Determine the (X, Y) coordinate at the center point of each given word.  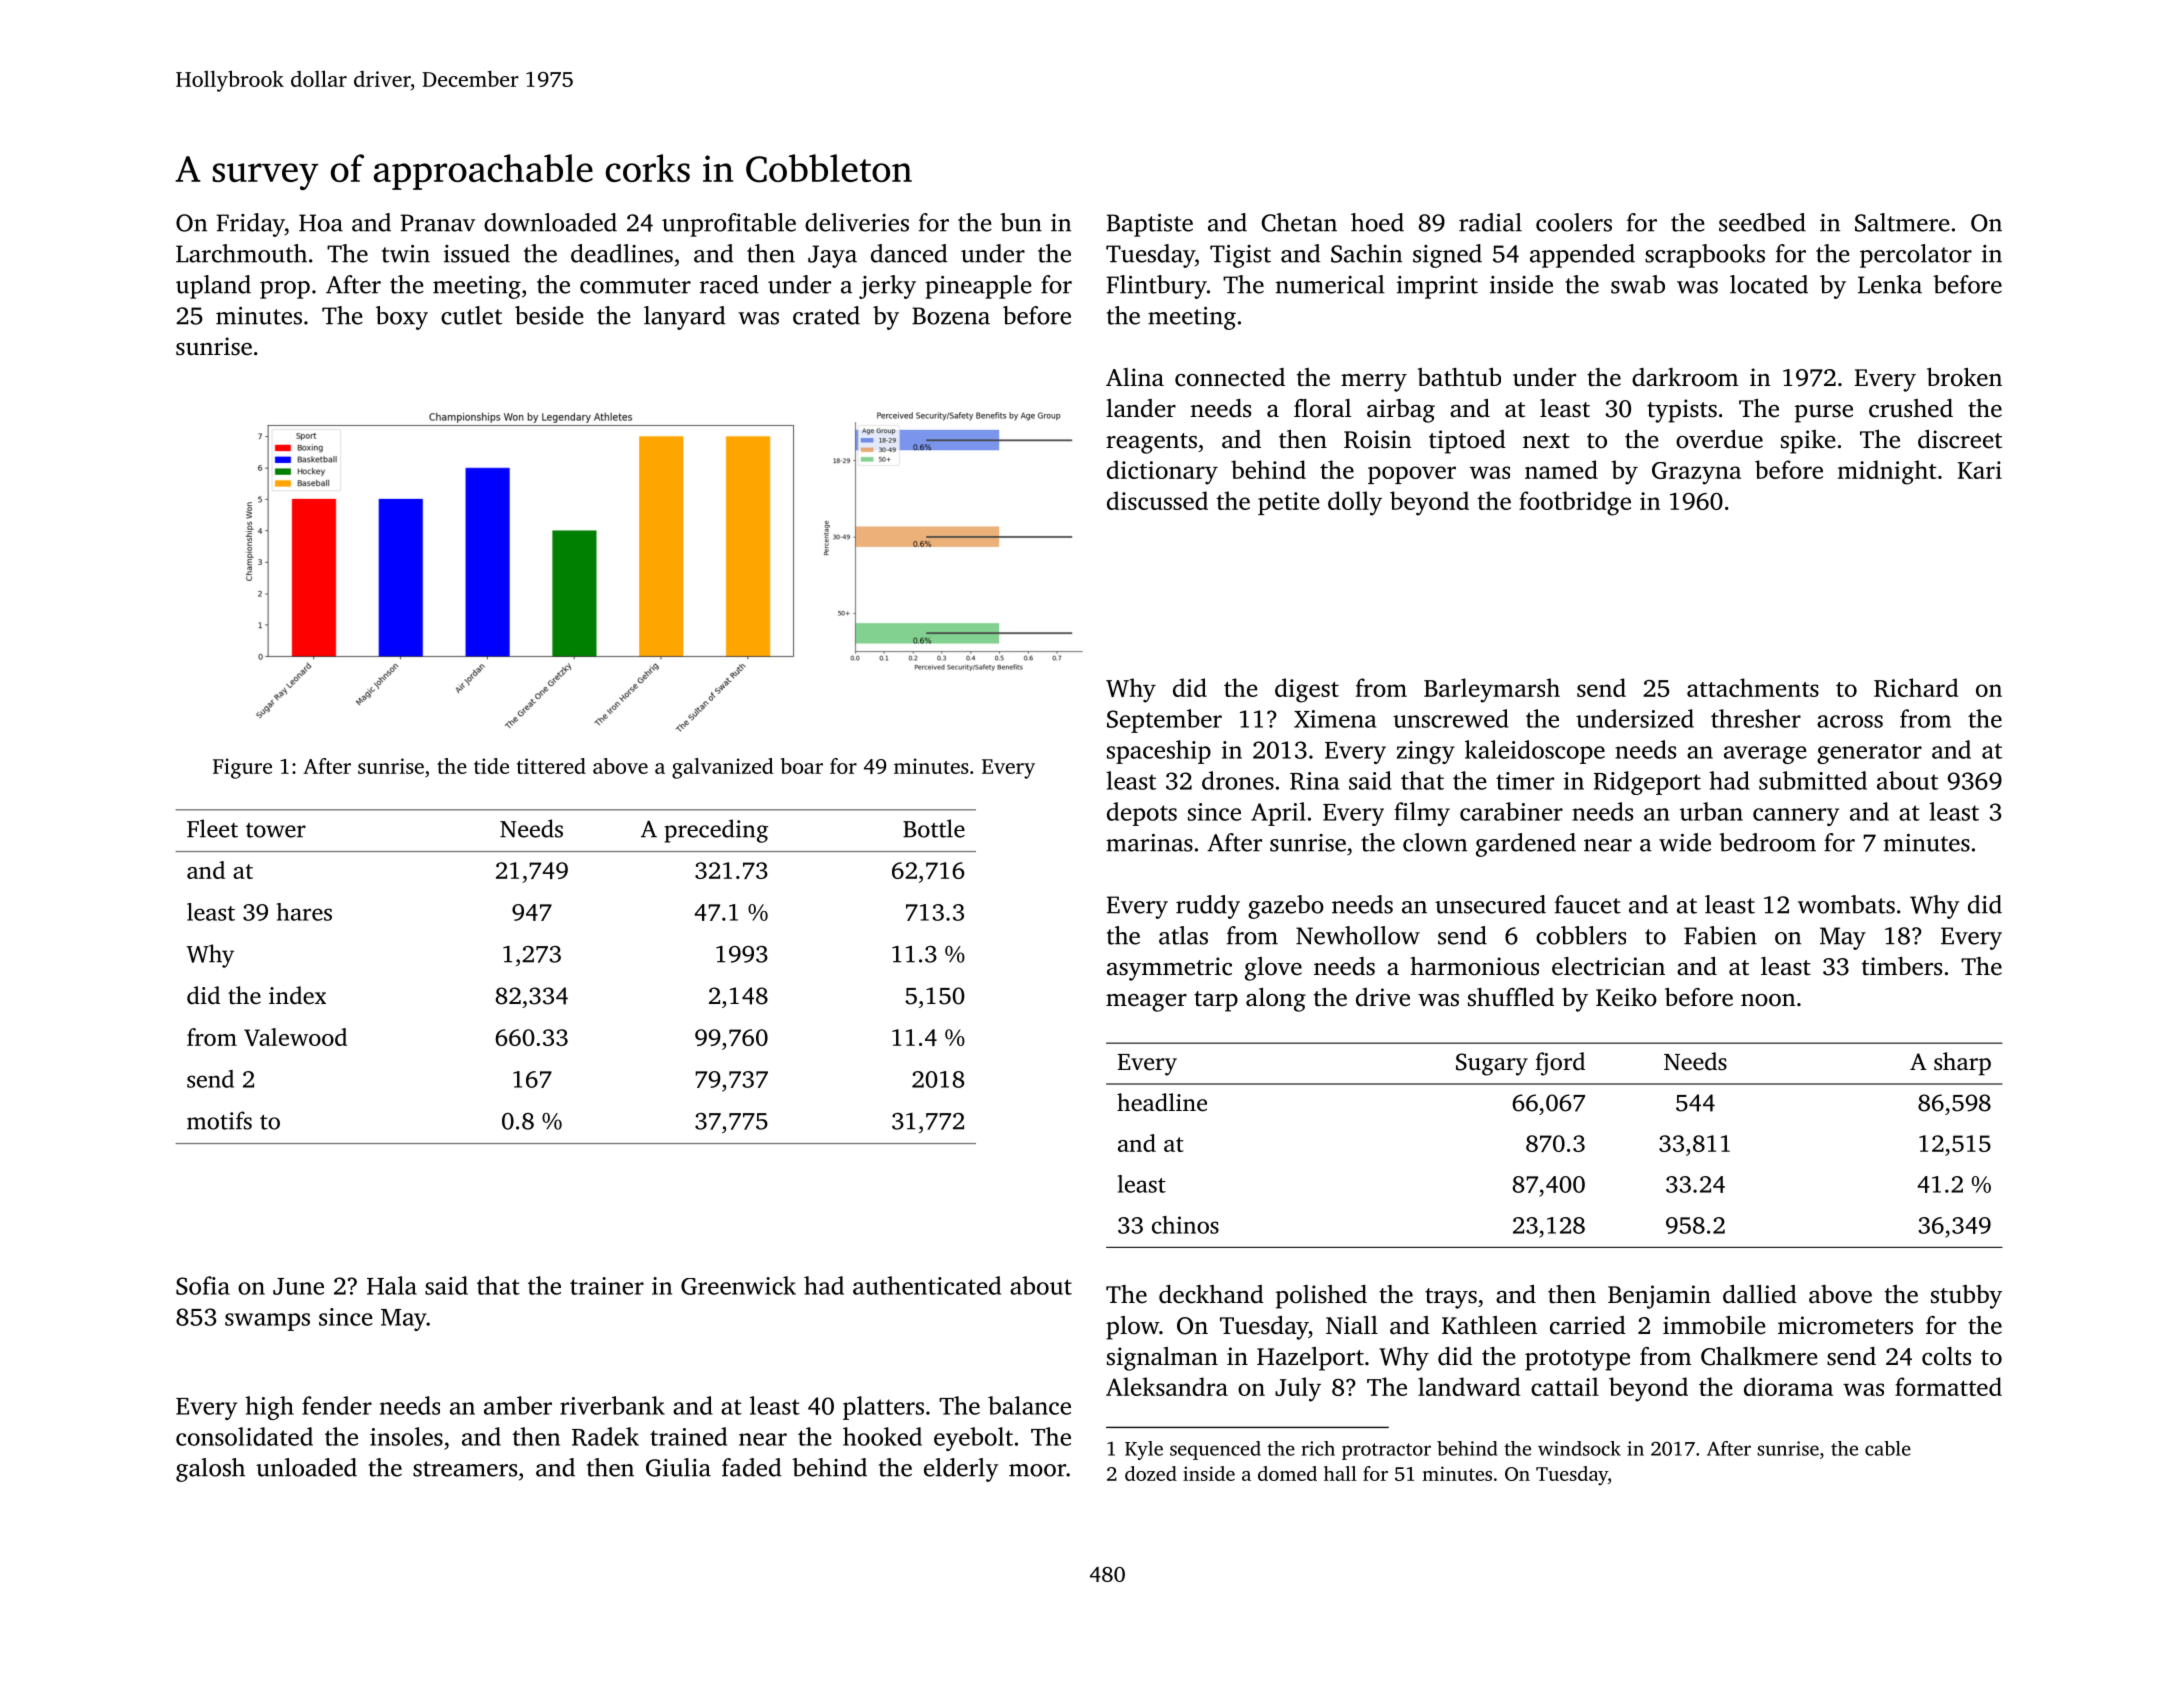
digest (1307, 690)
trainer (607, 1286)
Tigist (1240, 256)
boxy (402, 318)
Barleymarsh (1492, 690)
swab (1638, 284)
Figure (242, 768)
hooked (882, 1436)
